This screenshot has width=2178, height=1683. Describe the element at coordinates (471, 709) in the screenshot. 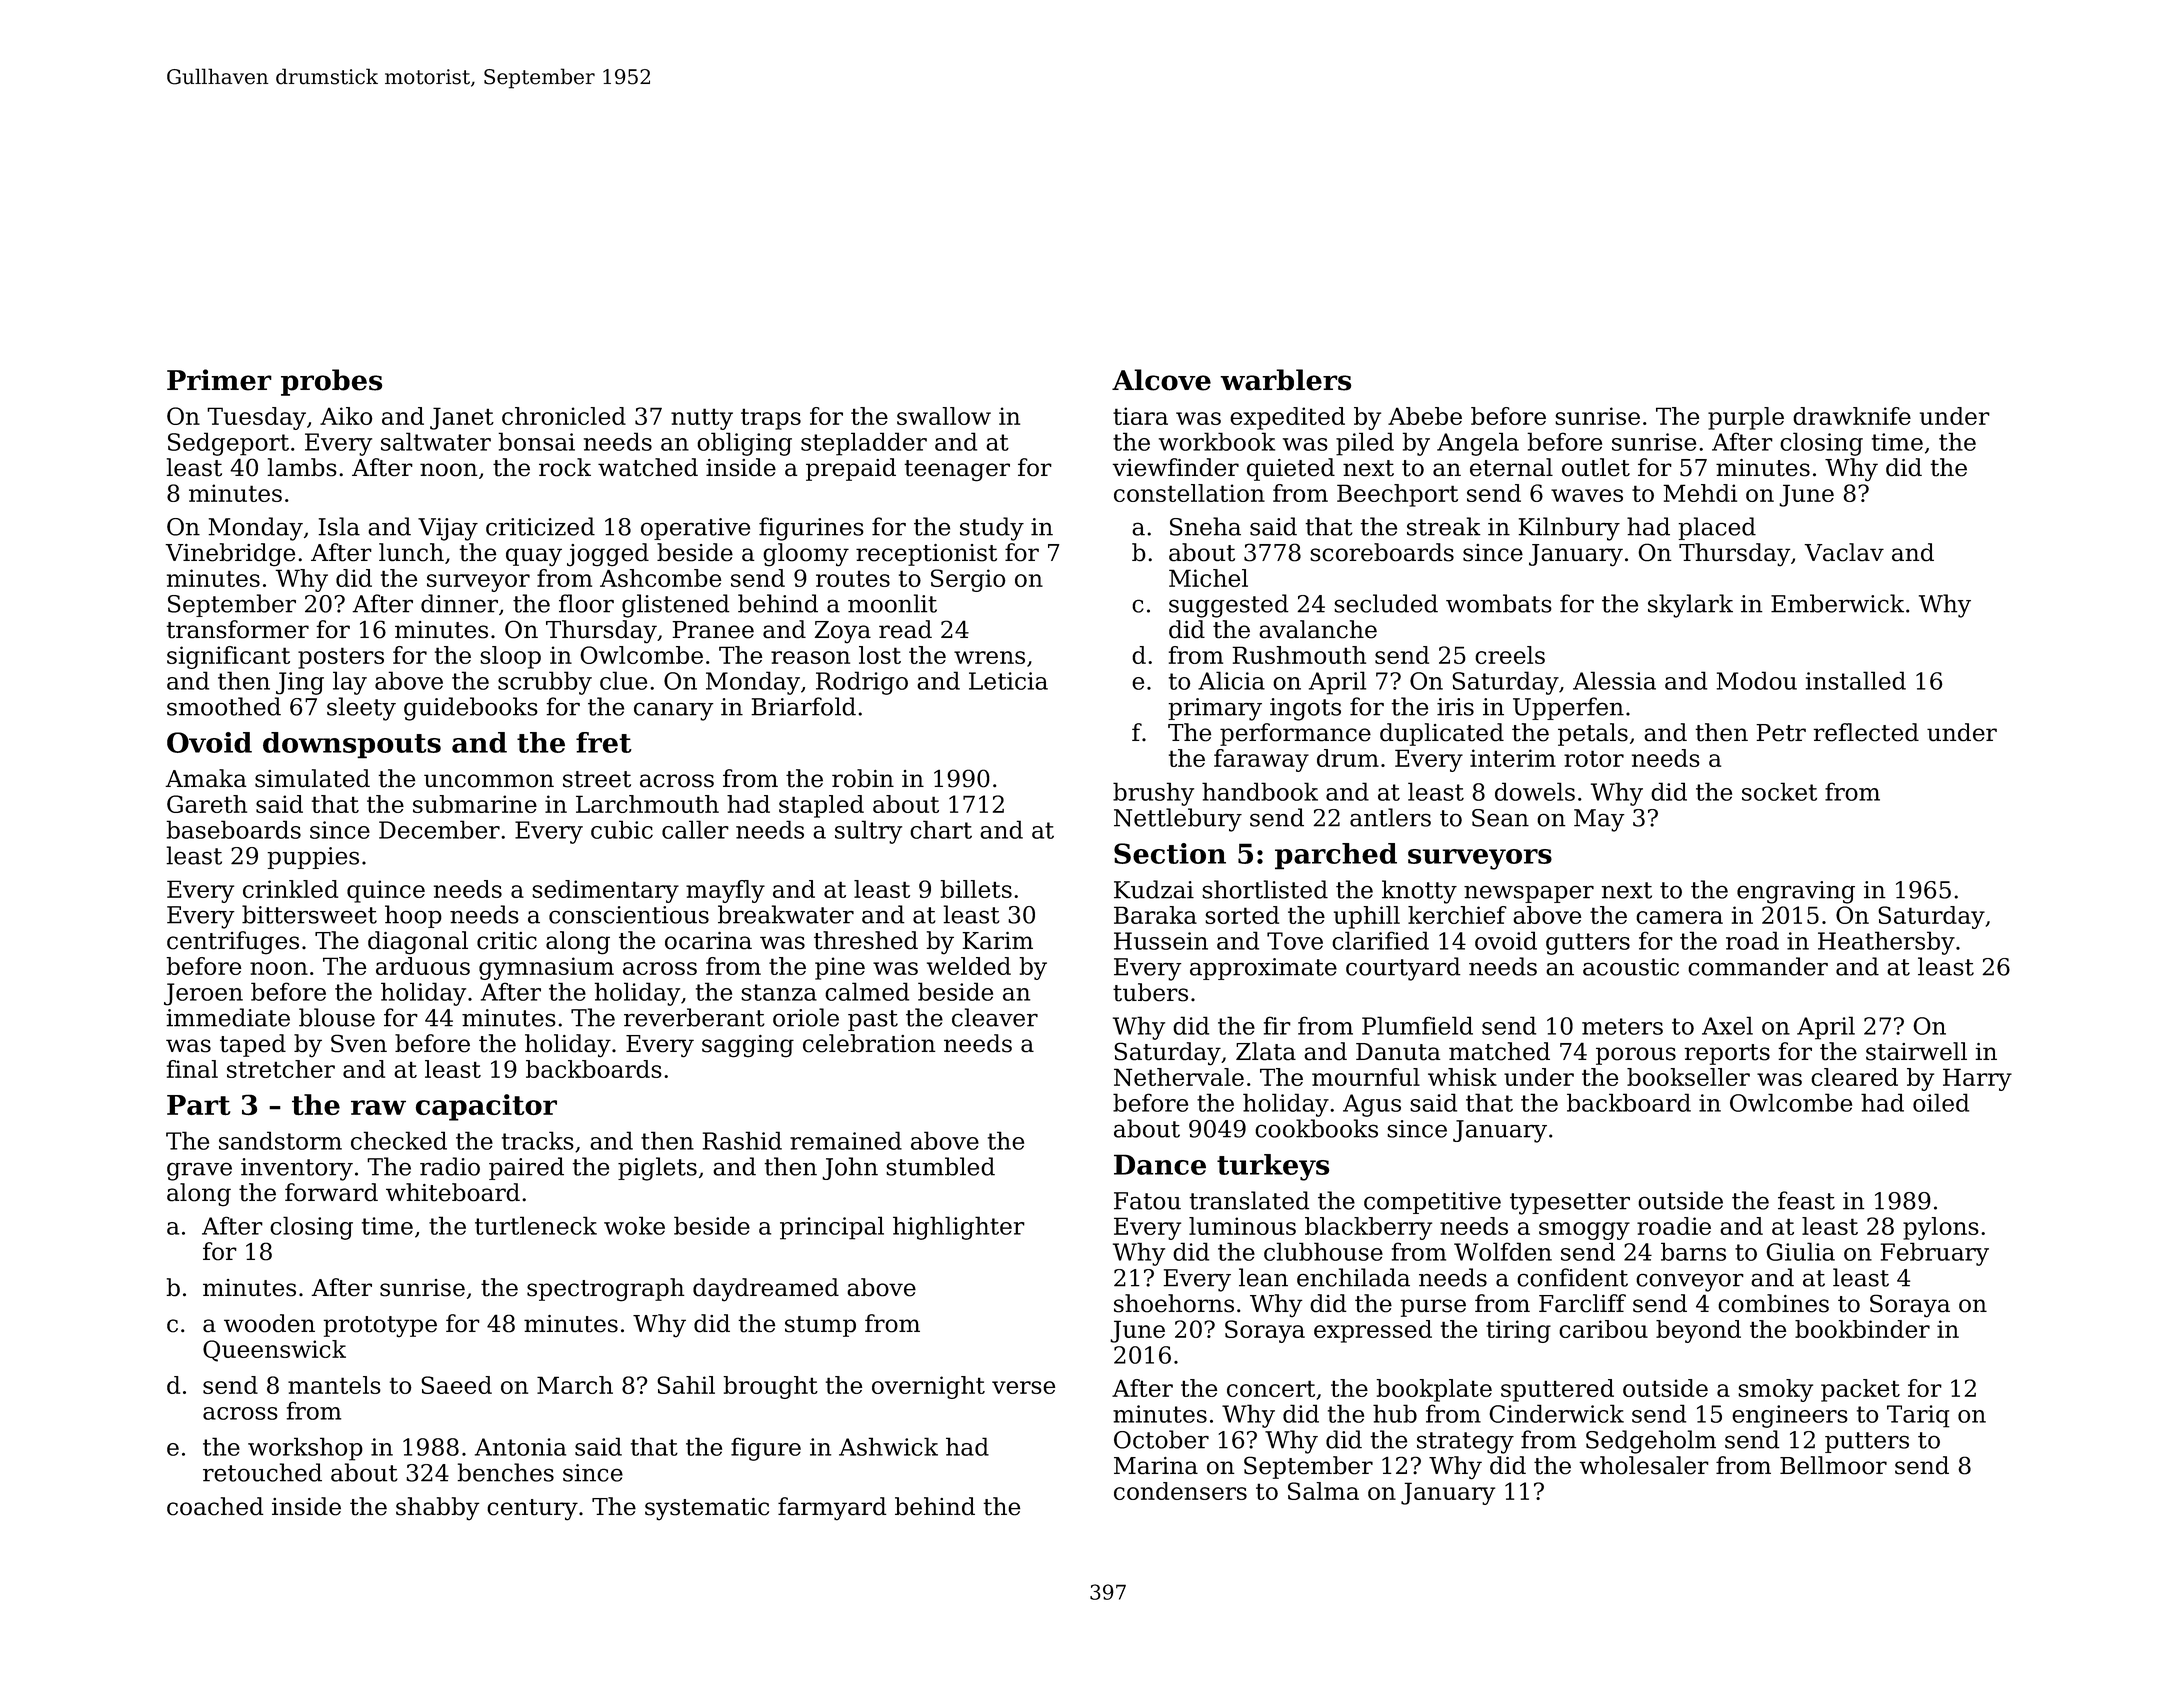

I see `guidebooks` at that location.
